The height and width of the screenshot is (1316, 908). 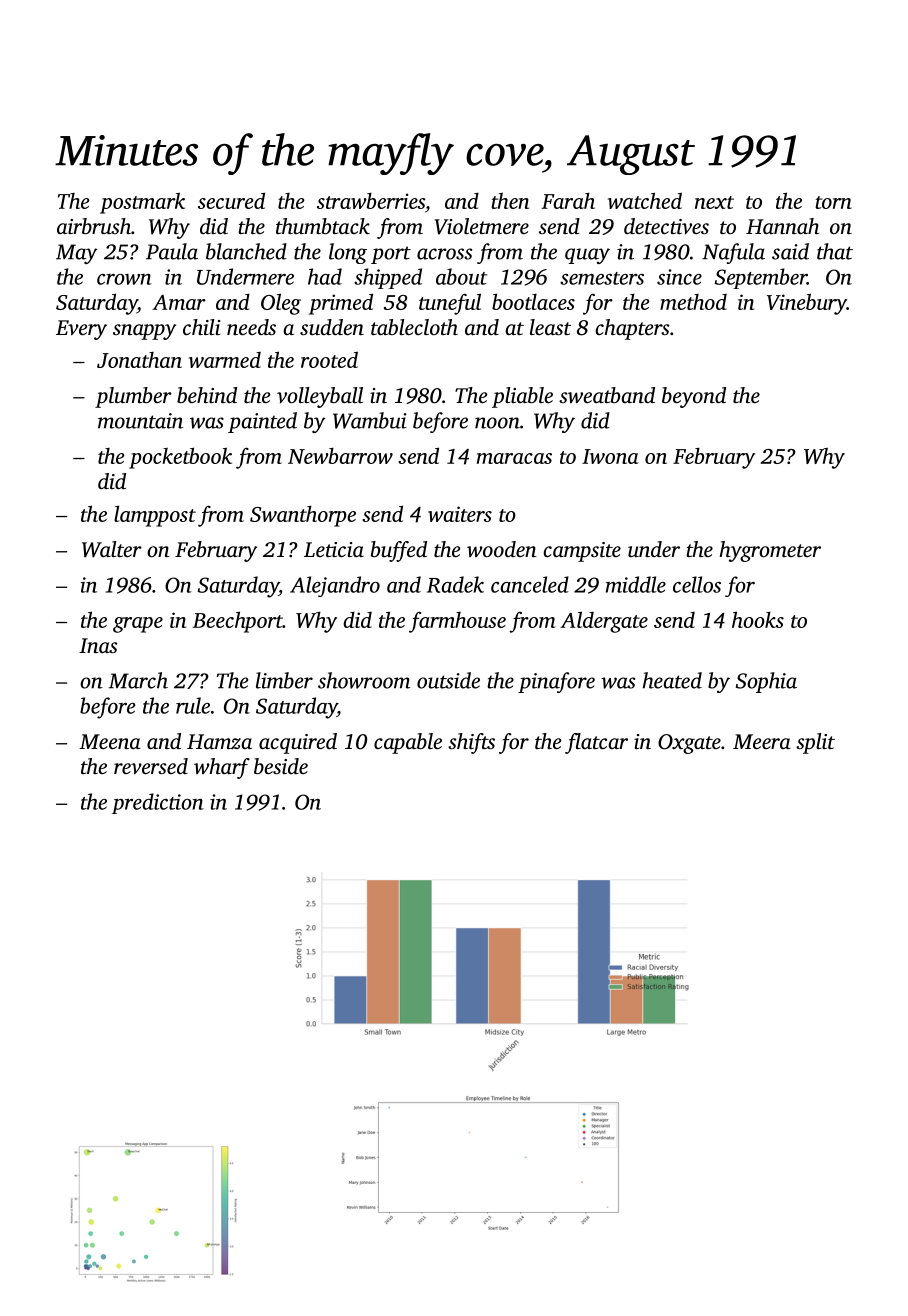 What do you see at coordinates (246, 251) in the screenshot?
I see `blanched` at bounding box center [246, 251].
